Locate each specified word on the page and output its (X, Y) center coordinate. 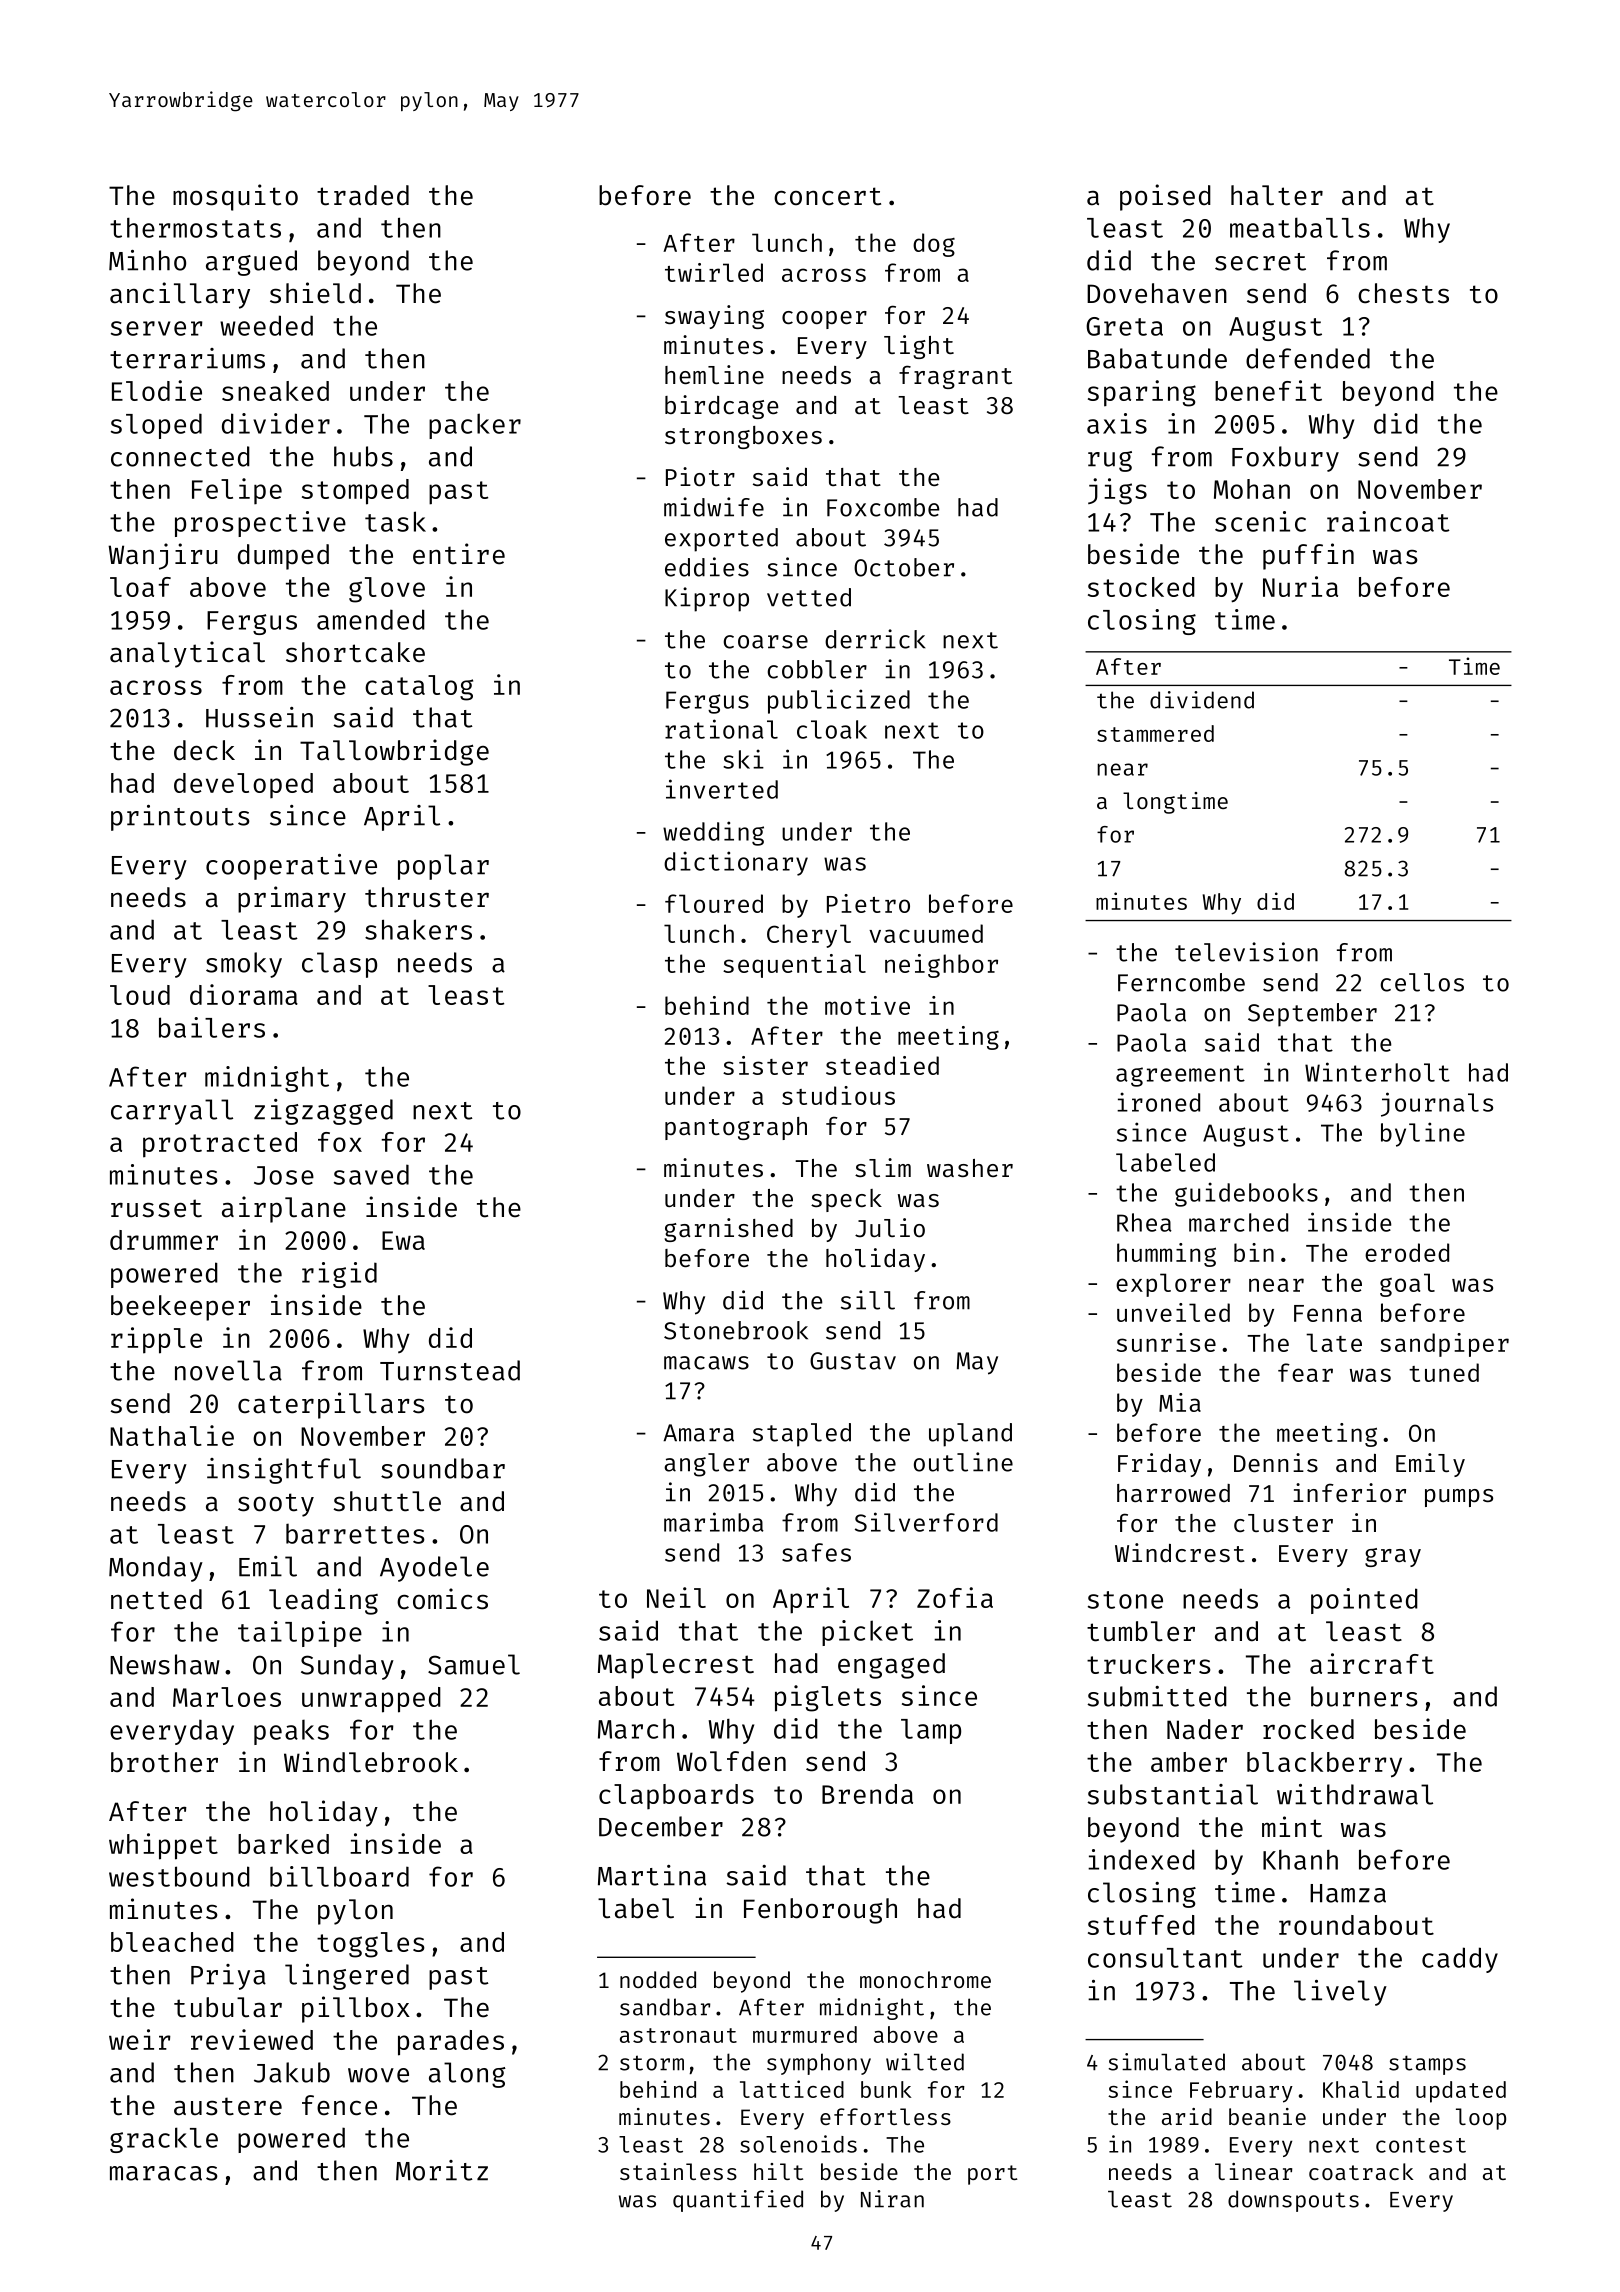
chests (1403, 293)
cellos (1422, 982)
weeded (266, 325)
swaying (714, 317)
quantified (738, 2201)
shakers (418, 929)
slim (883, 1167)
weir (140, 2039)
